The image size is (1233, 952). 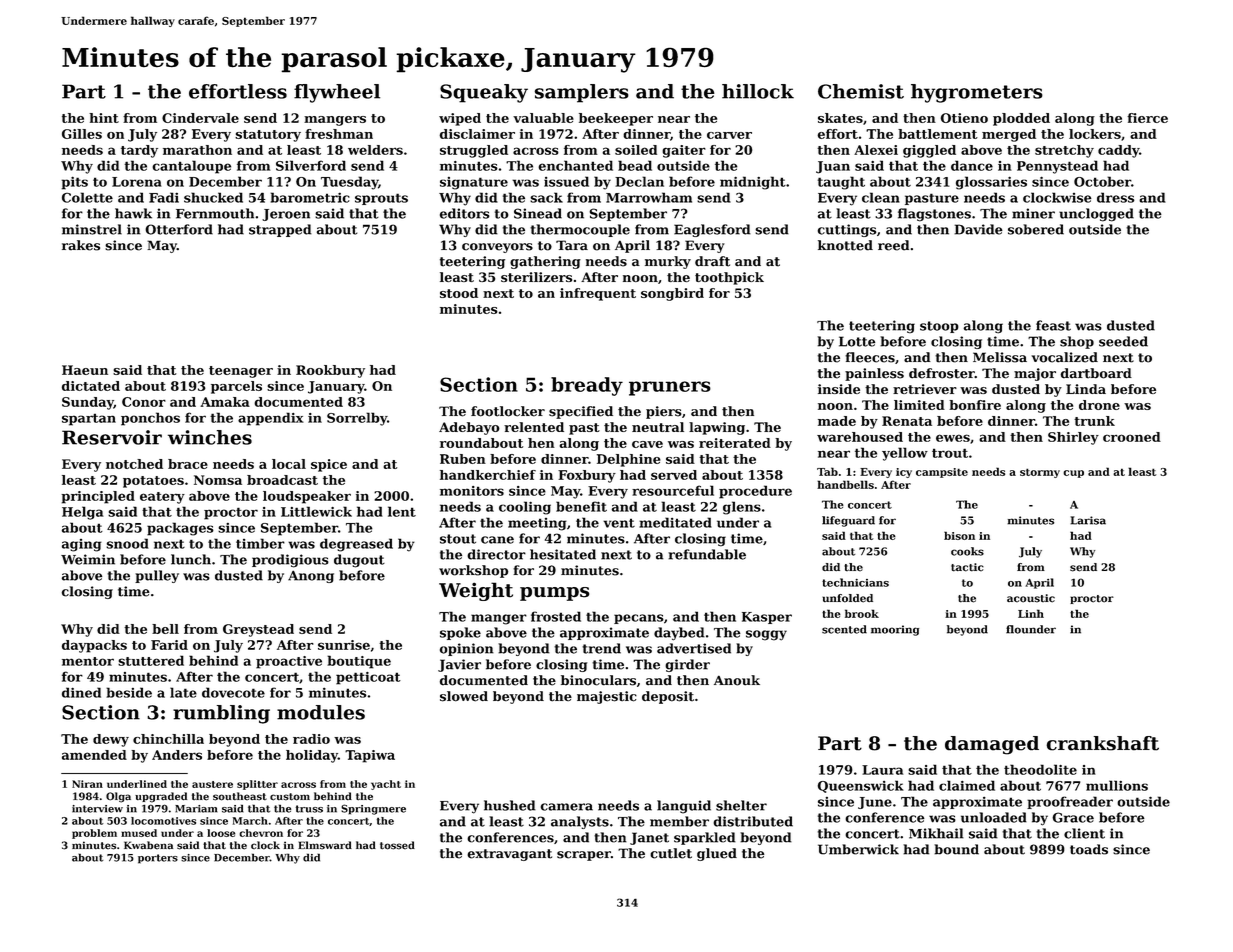 What do you see at coordinates (1099, 405) in the page?
I see `drone` at bounding box center [1099, 405].
